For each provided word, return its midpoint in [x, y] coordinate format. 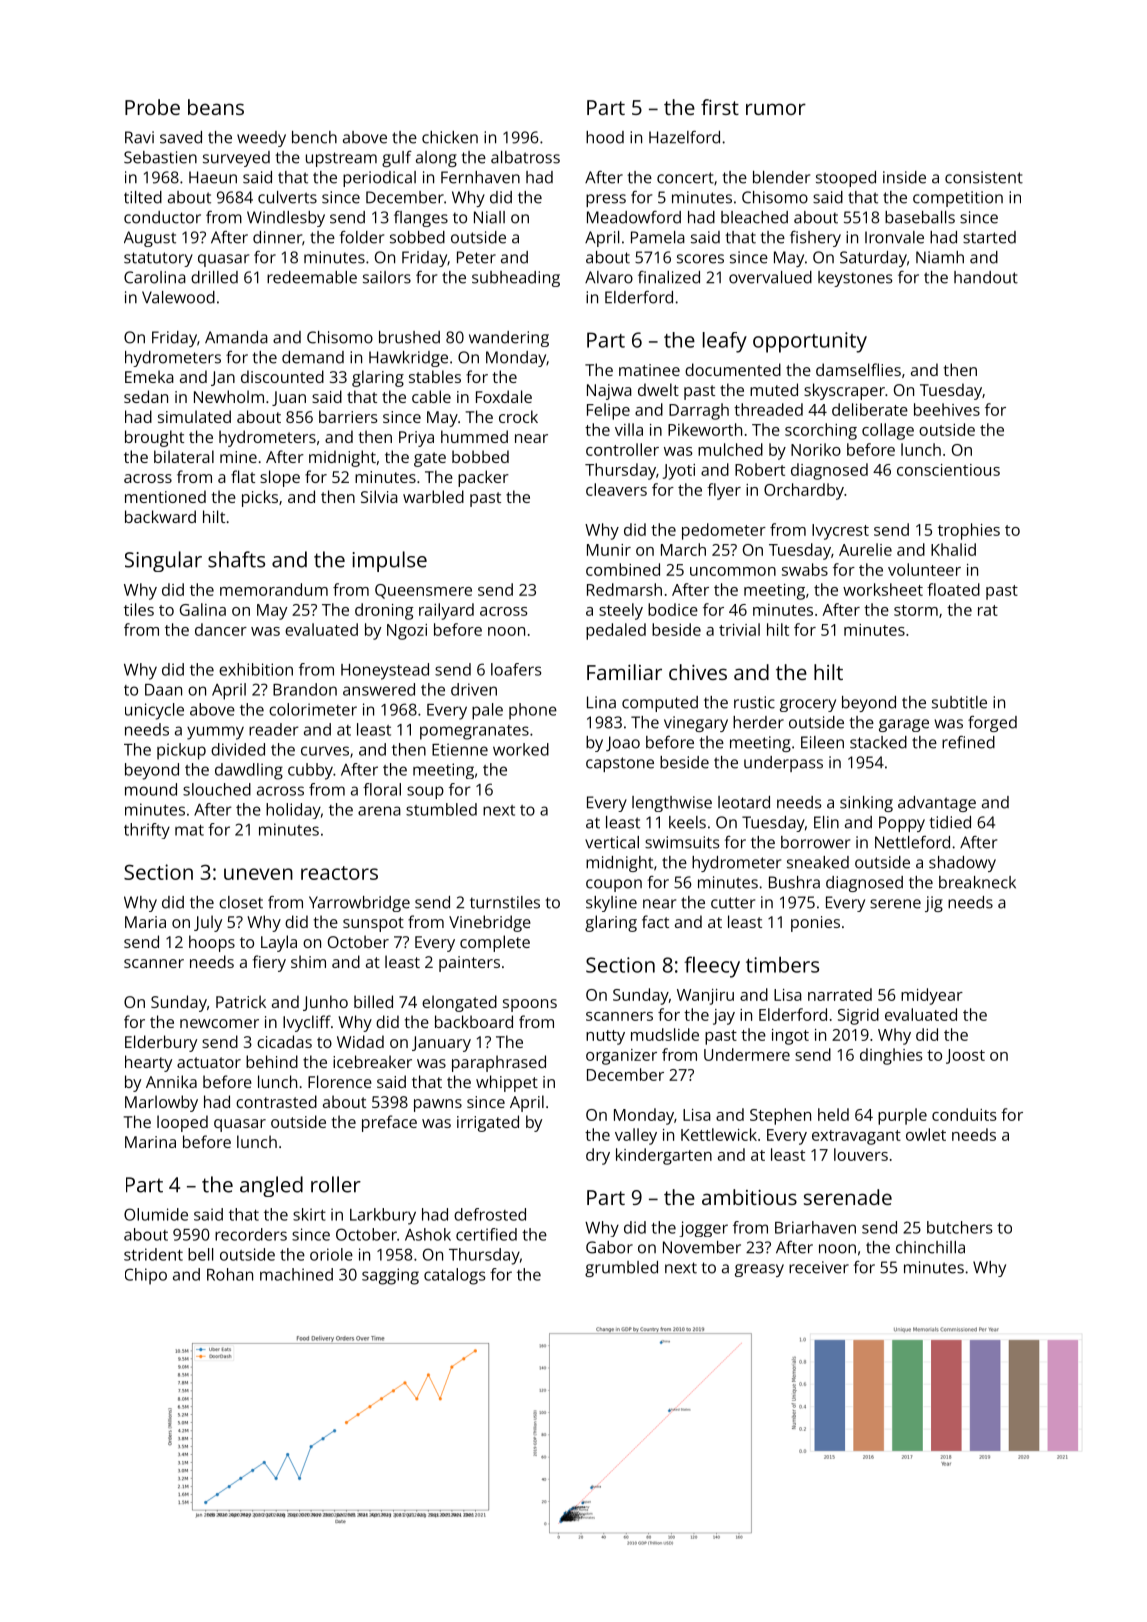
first [720, 107]
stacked [878, 742]
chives [698, 672]
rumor [776, 109]
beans [216, 107]
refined [968, 742]
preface [389, 1123]
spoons [530, 1005]
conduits [964, 1114]
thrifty [147, 831]
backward [160, 516]
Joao [623, 744]
